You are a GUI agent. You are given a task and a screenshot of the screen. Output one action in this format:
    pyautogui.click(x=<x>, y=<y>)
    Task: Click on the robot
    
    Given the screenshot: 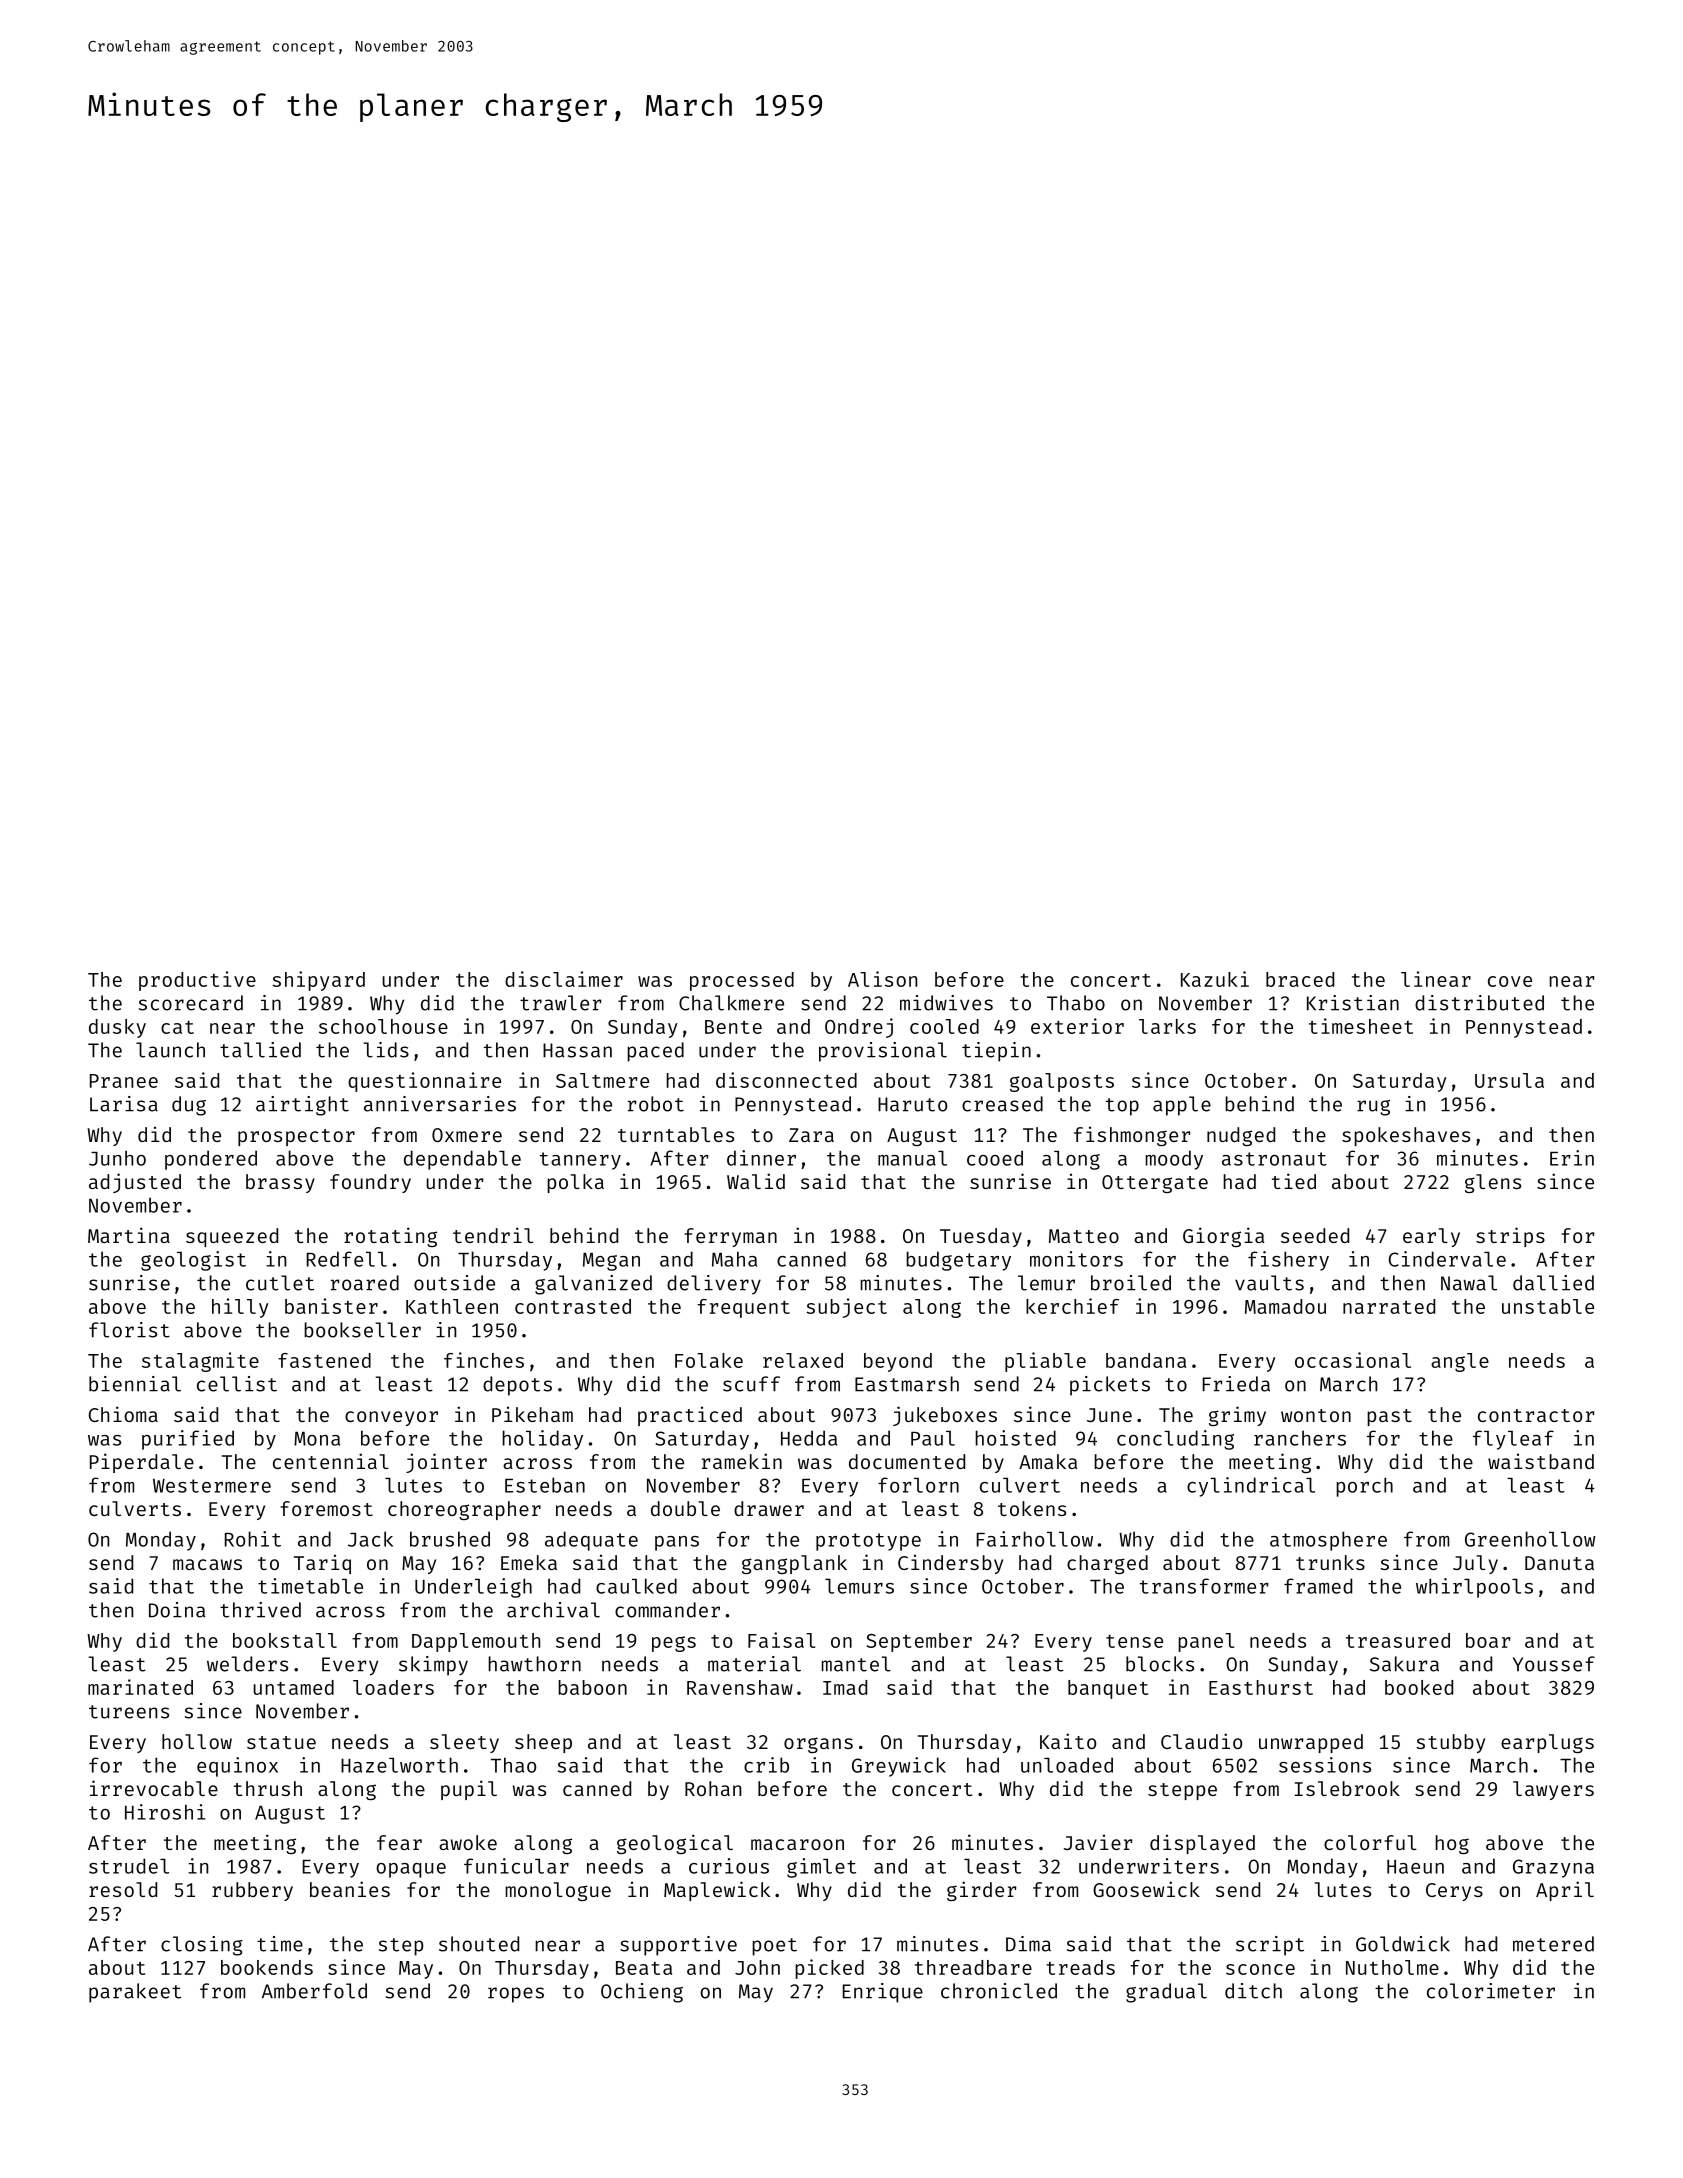 What is the action you would take?
    pyautogui.click(x=656, y=1104)
